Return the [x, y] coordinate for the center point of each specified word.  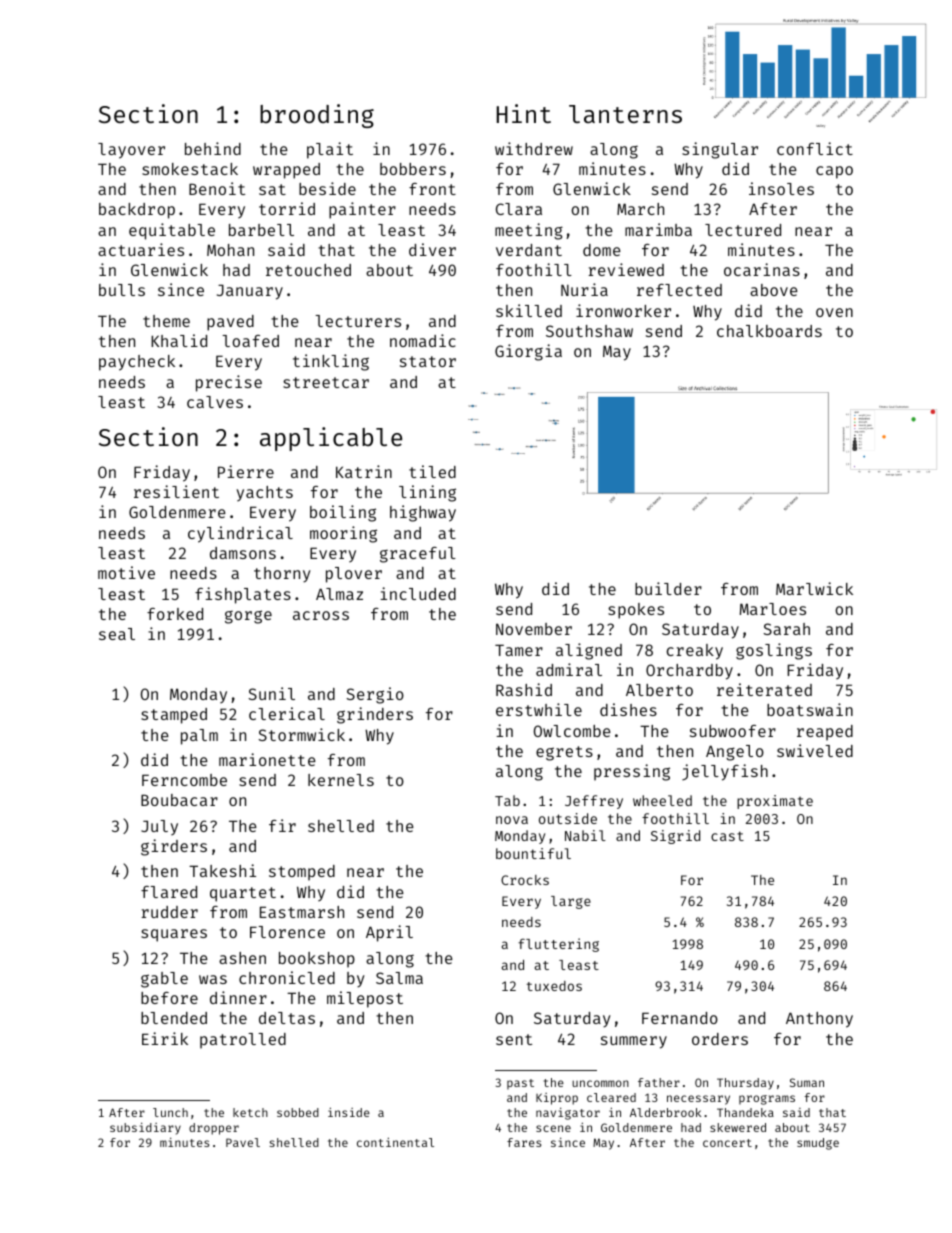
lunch [170, 1112]
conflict [815, 148]
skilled [529, 310]
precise [229, 383]
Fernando [680, 1018]
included [418, 593]
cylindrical [240, 534]
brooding [317, 116]
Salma [399, 978]
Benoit [217, 188]
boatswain [810, 709]
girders [174, 847]
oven [834, 312]
